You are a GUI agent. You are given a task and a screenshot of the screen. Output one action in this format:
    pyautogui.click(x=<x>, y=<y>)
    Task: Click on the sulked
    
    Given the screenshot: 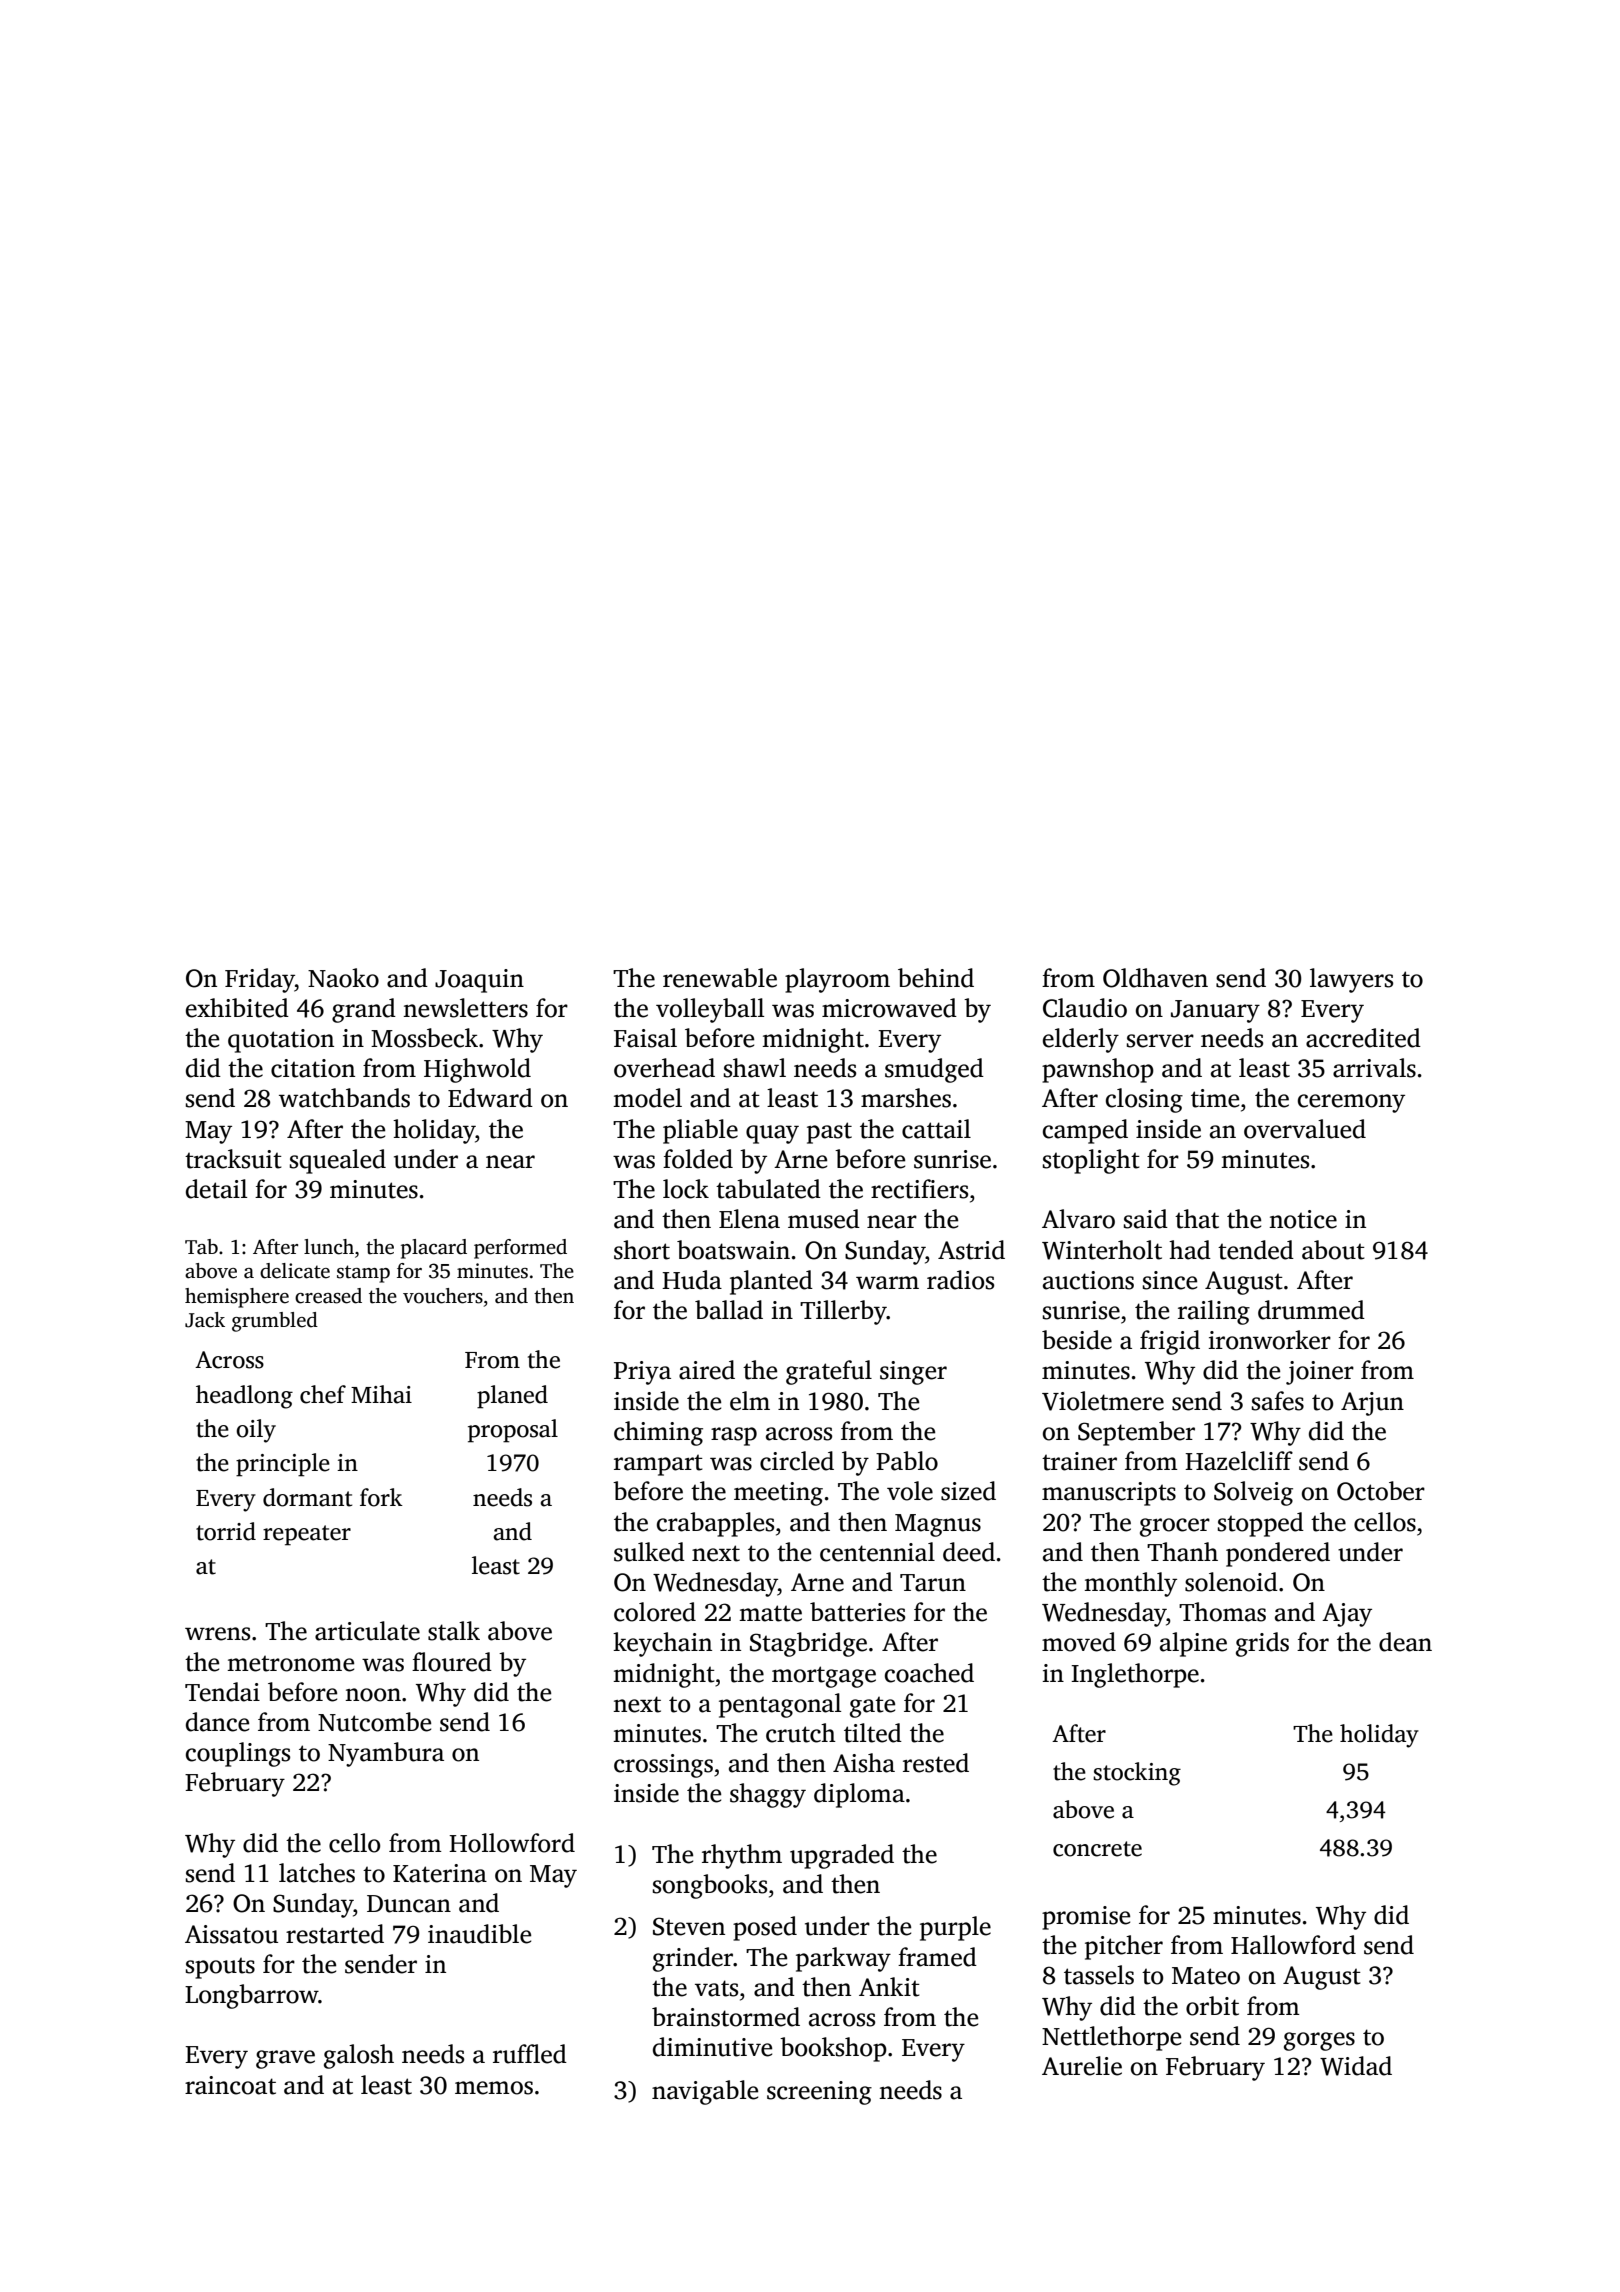 What is the action you would take?
    pyautogui.click(x=649, y=1552)
